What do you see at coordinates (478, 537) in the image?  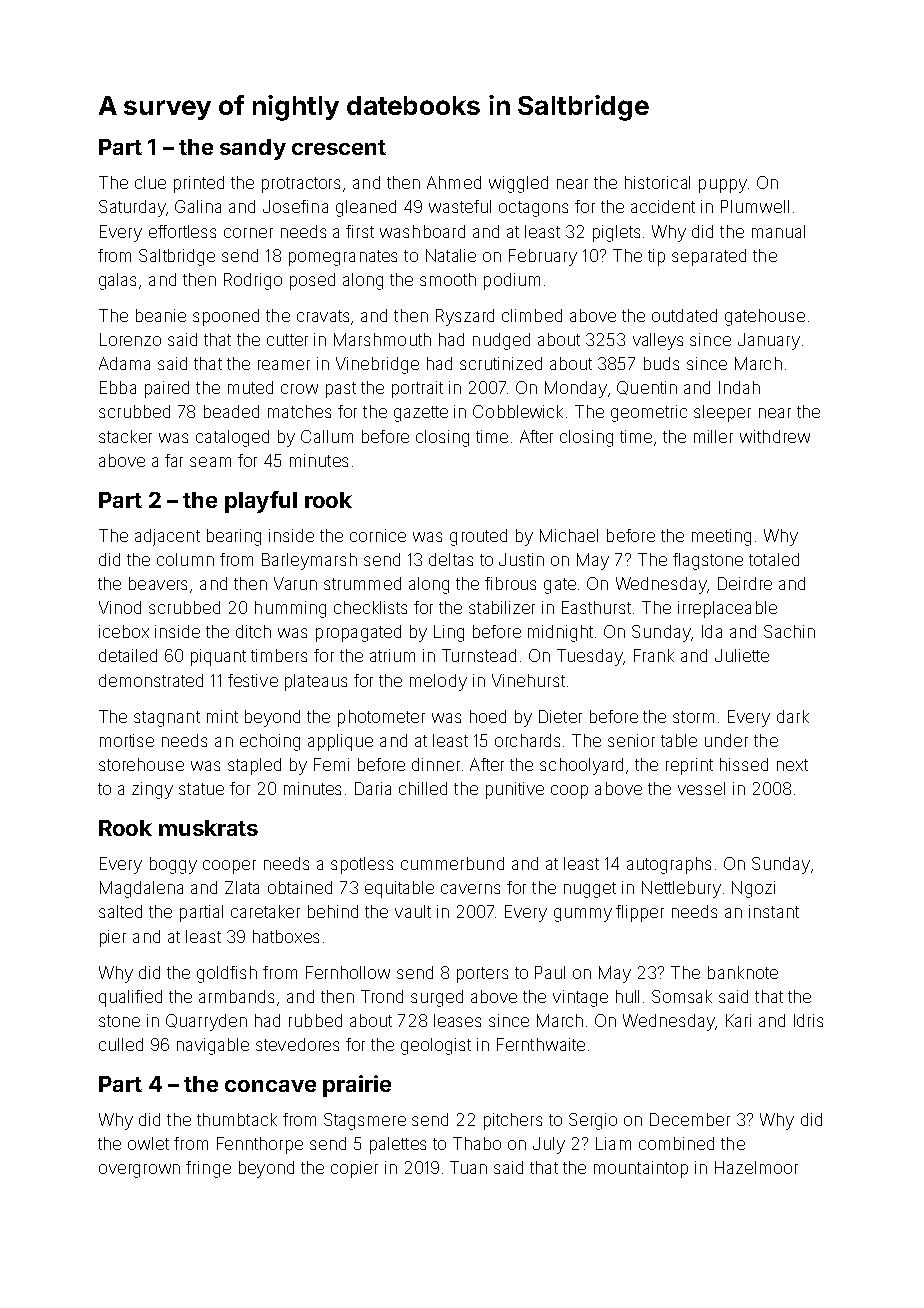 I see `grouted` at bounding box center [478, 537].
